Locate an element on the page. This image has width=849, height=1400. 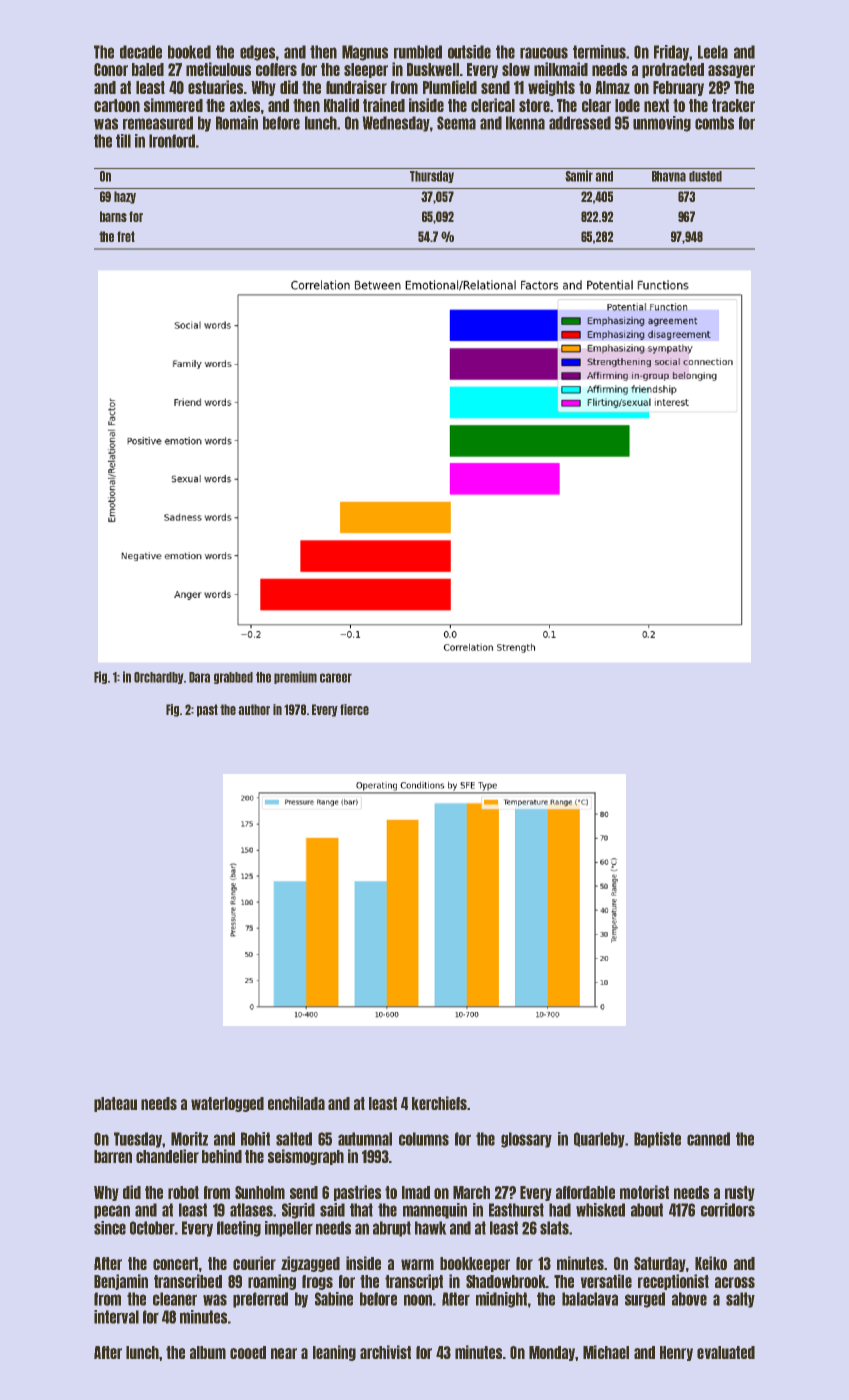
Keiko is located at coordinates (711, 1263).
